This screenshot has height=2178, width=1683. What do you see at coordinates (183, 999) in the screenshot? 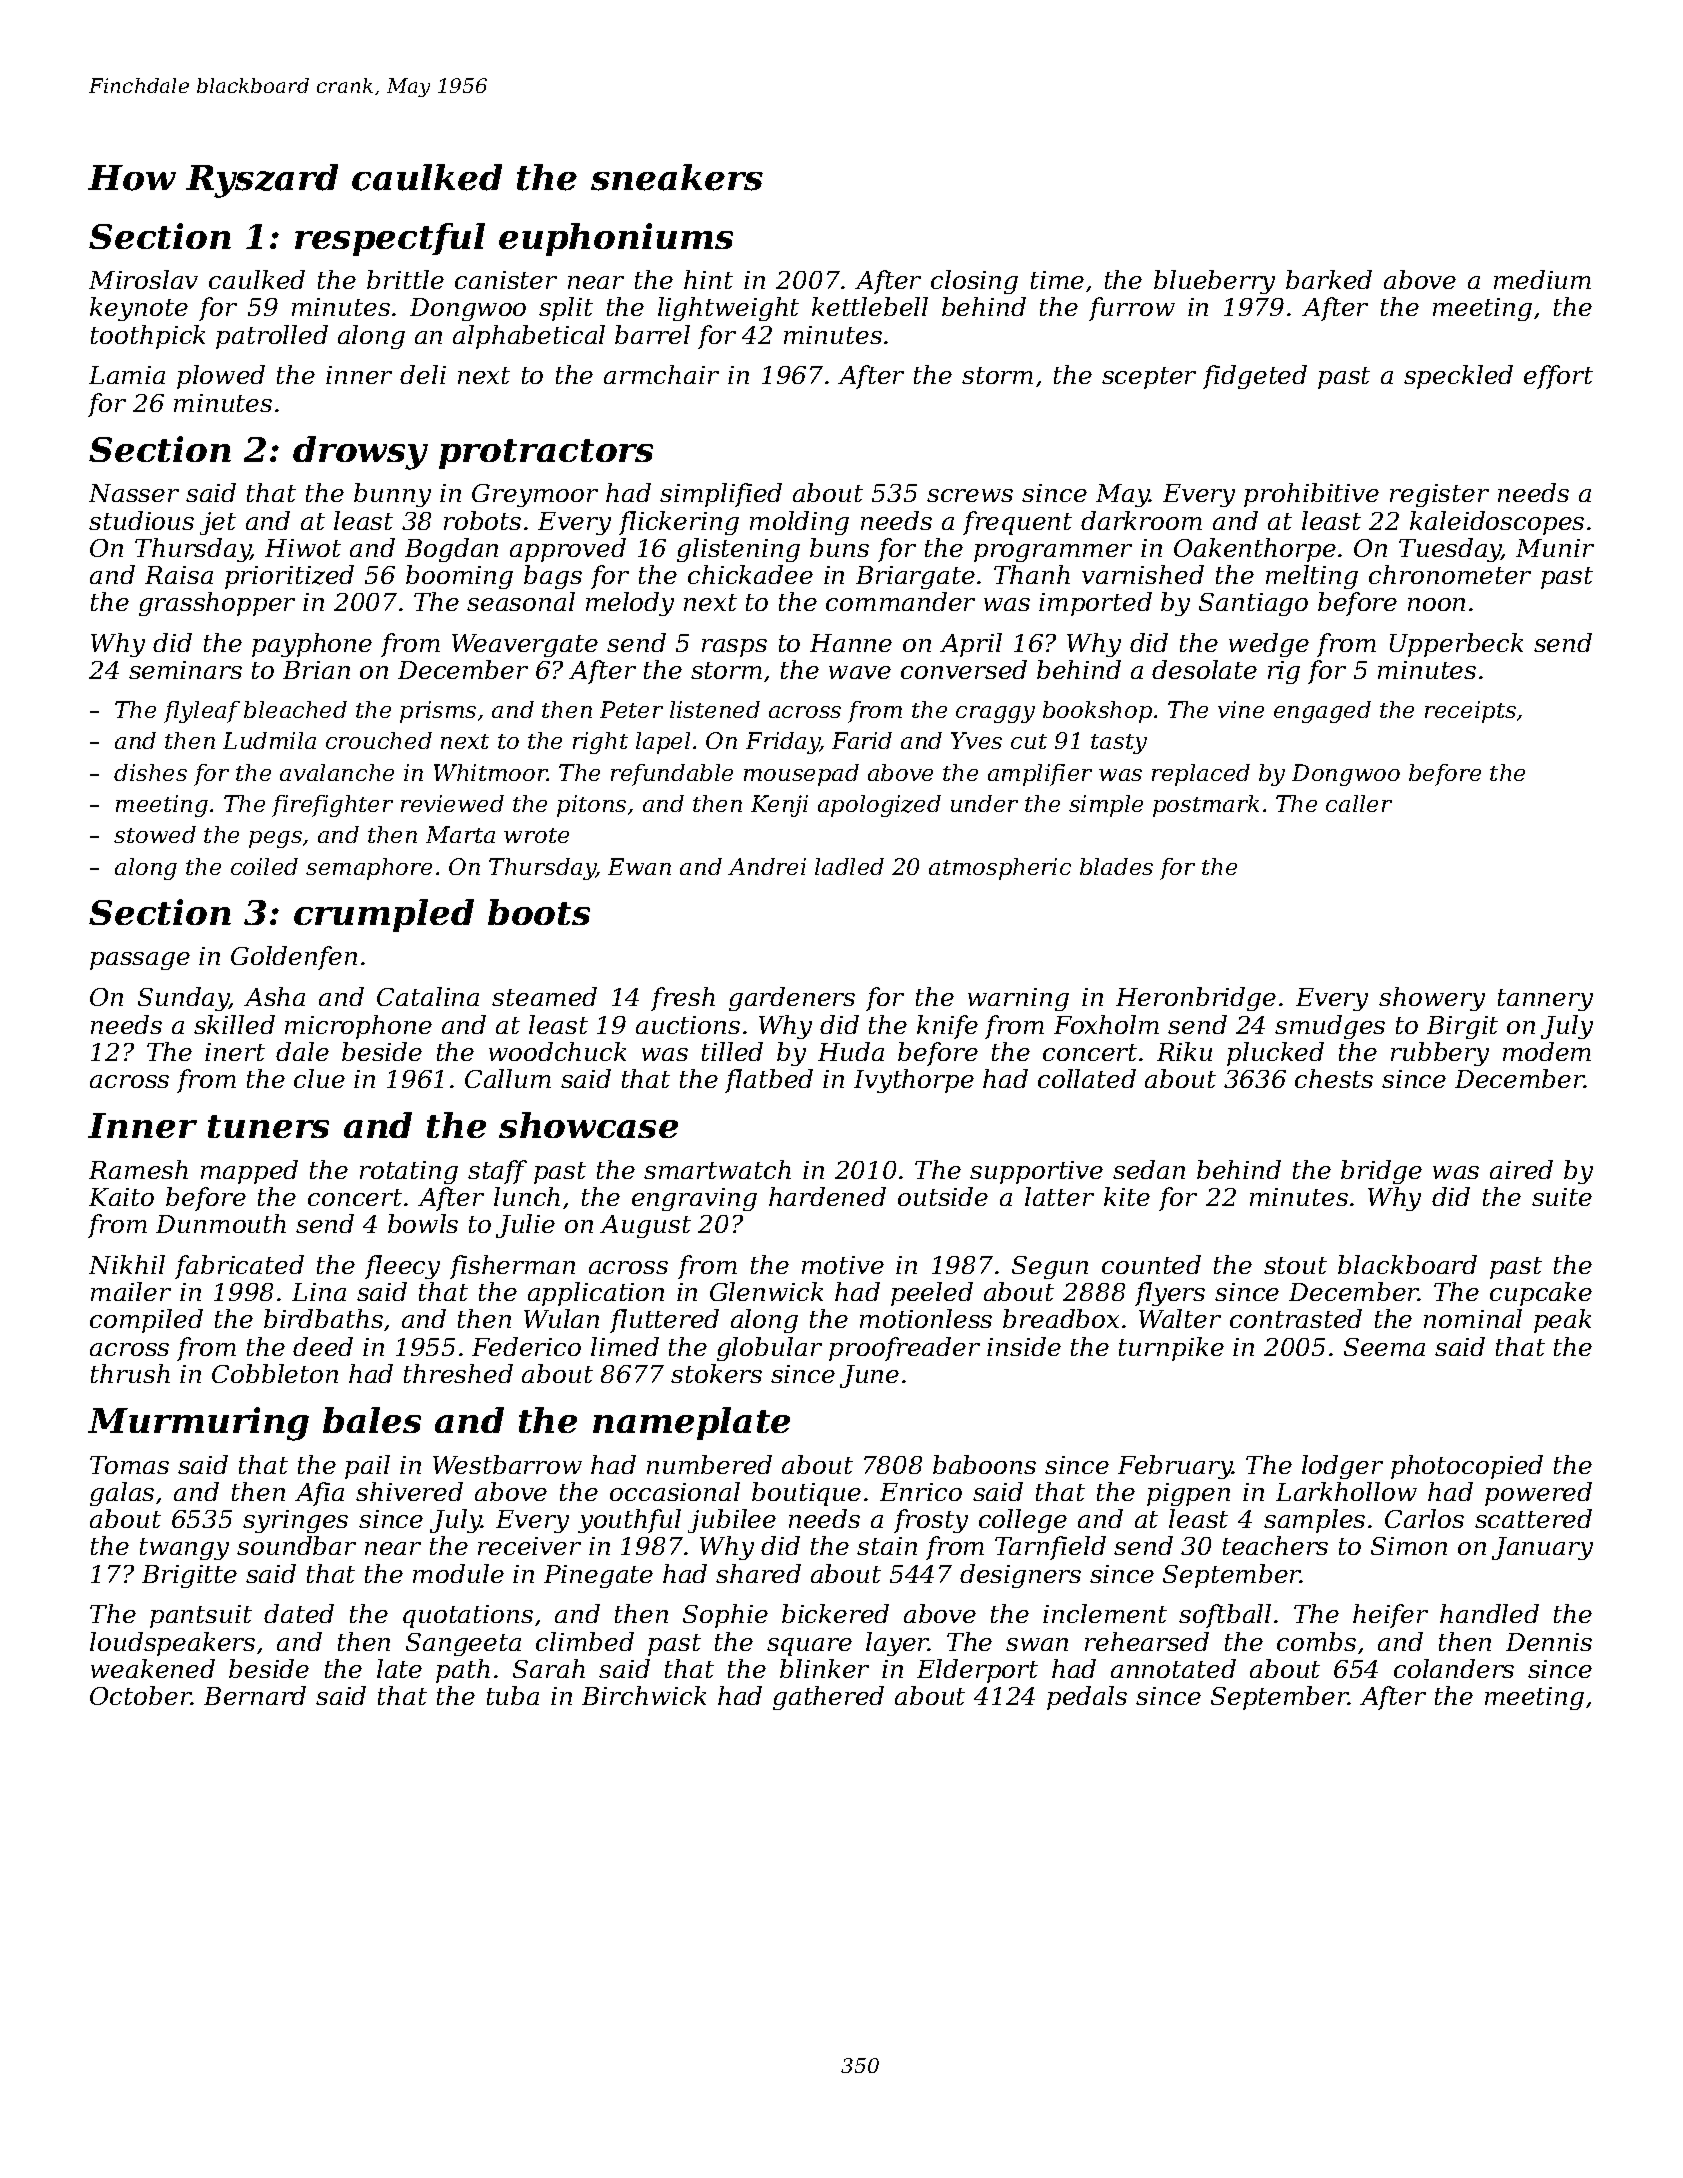
I see `Sunday` at bounding box center [183, 999].
